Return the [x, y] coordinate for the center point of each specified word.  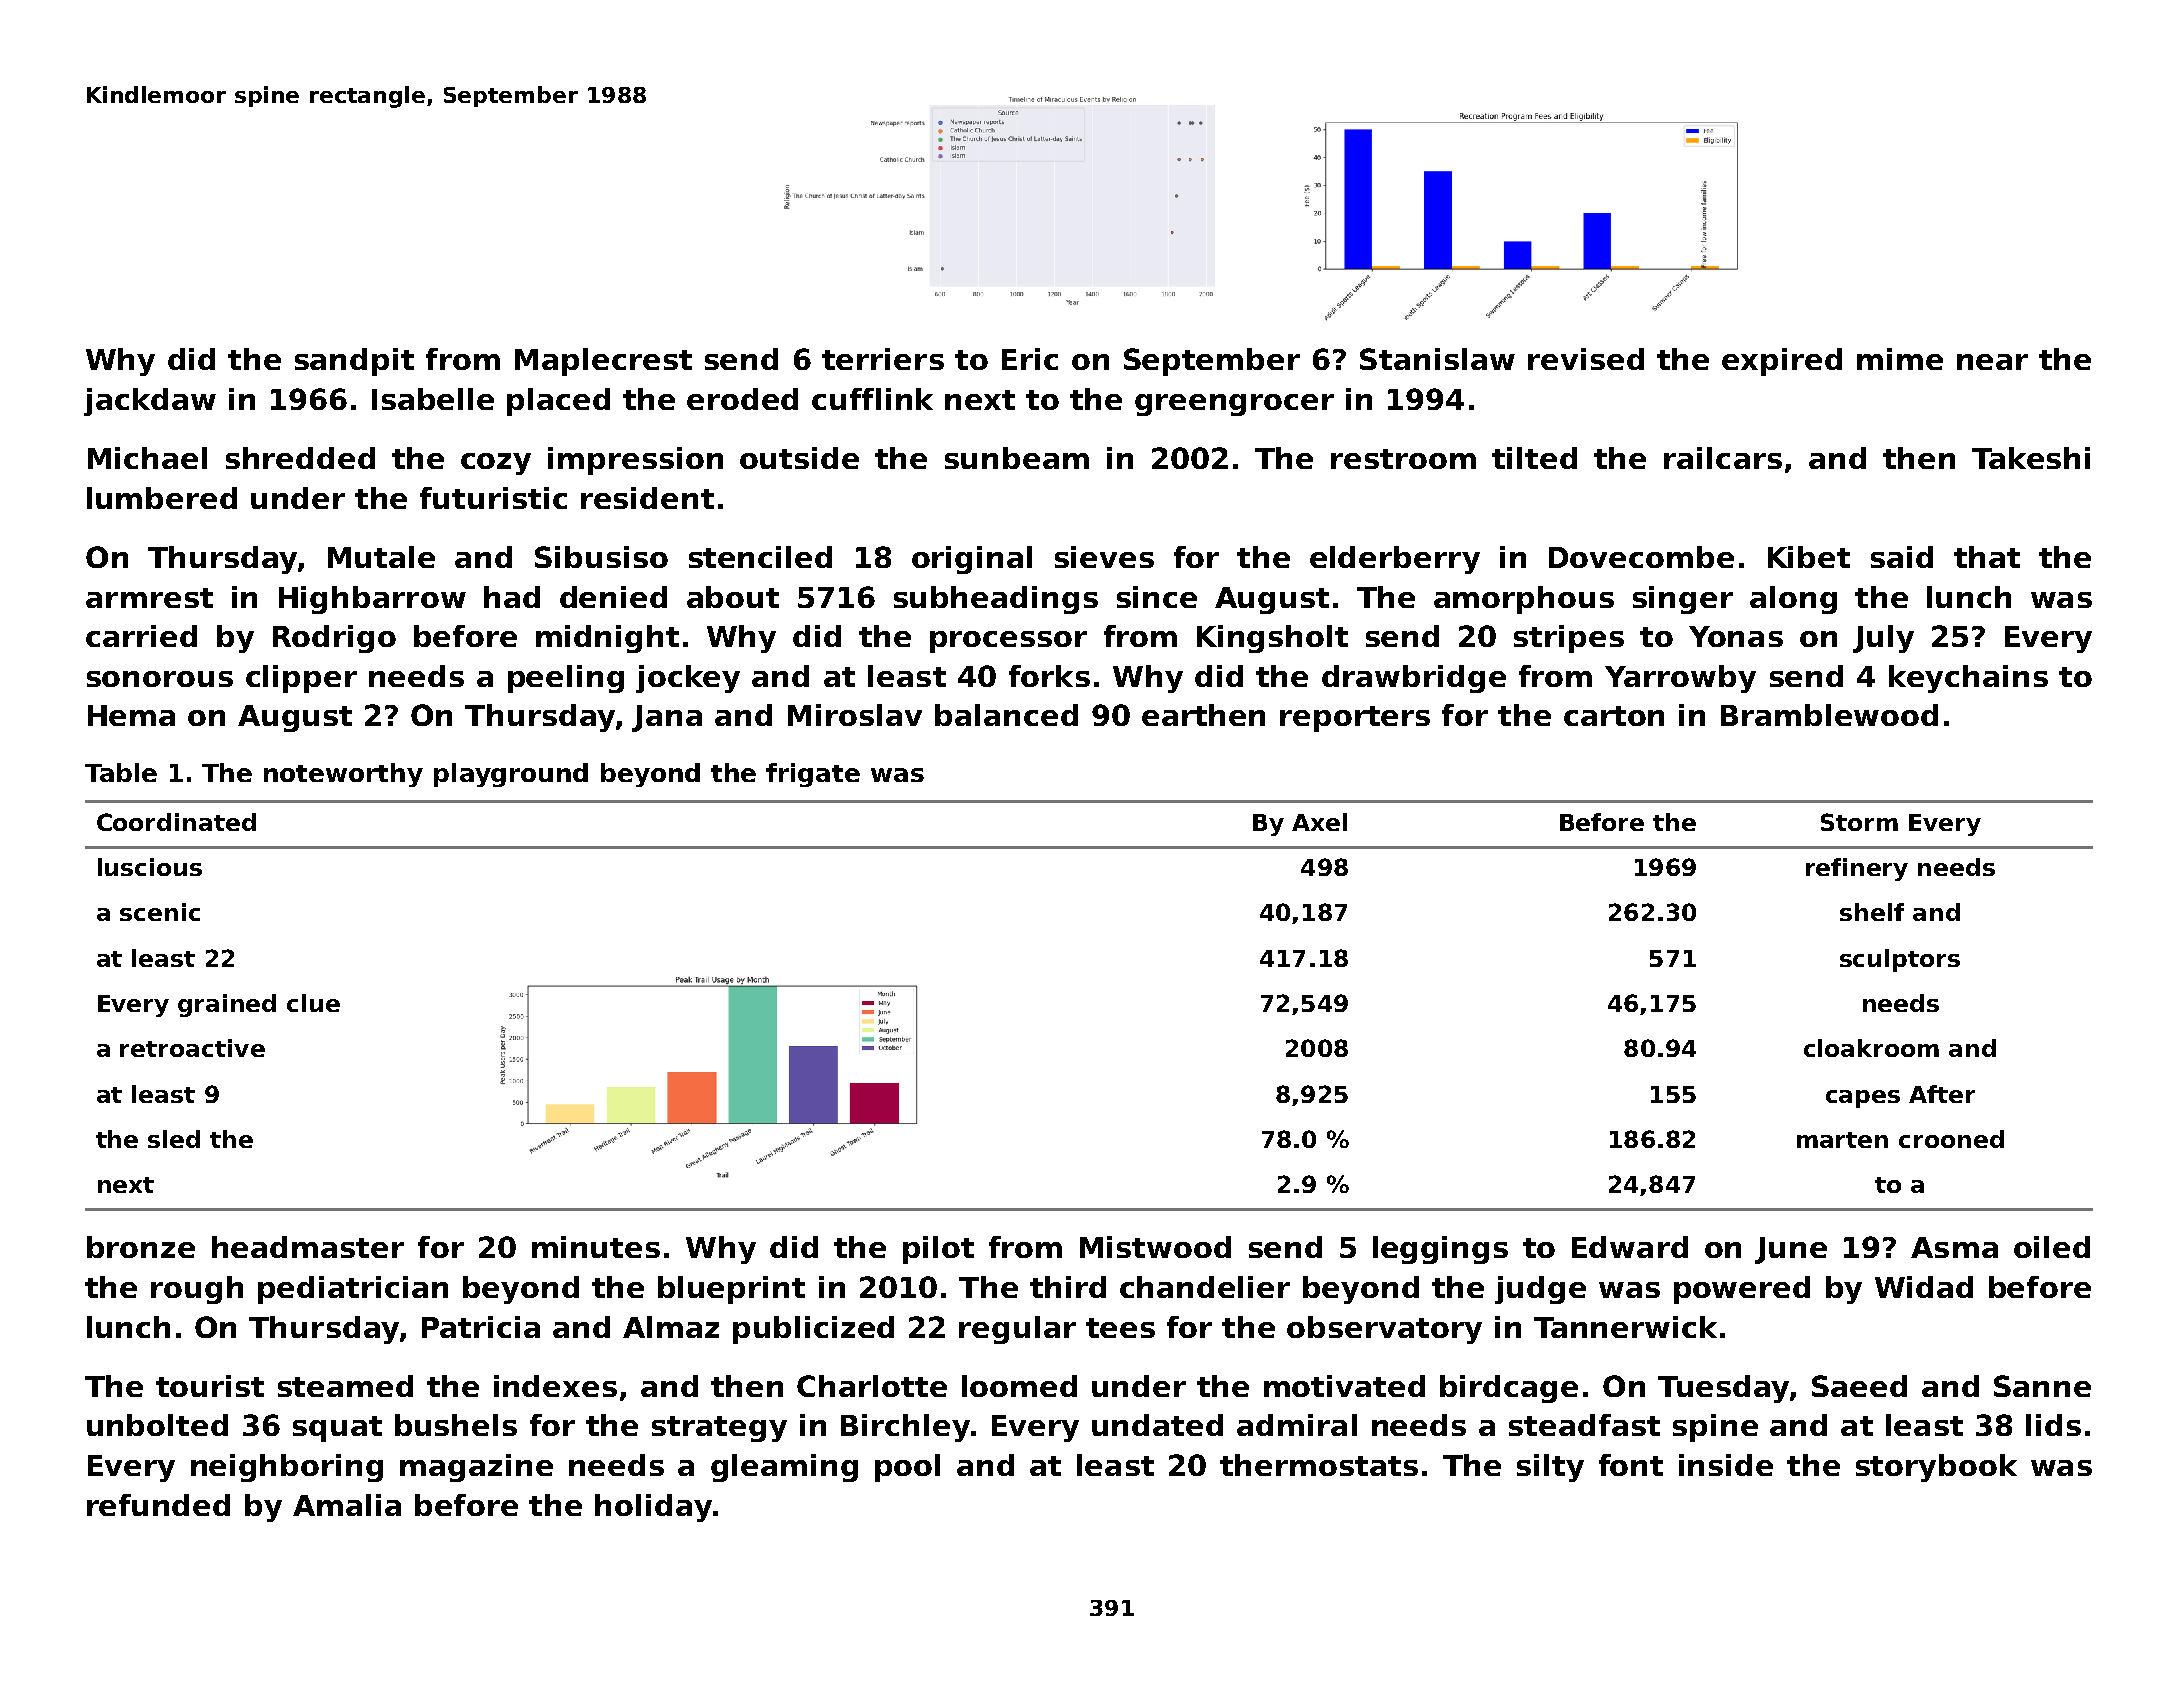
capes [1863, 1099]
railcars [1723, 458]
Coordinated [176, 822]
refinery [1857, 869]
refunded [158, 1505]
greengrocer [1234, 405]
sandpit [354, 362]
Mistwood [1155, 1247]
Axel [1319, 822]
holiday [653, 1508]
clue [313, 1003]
